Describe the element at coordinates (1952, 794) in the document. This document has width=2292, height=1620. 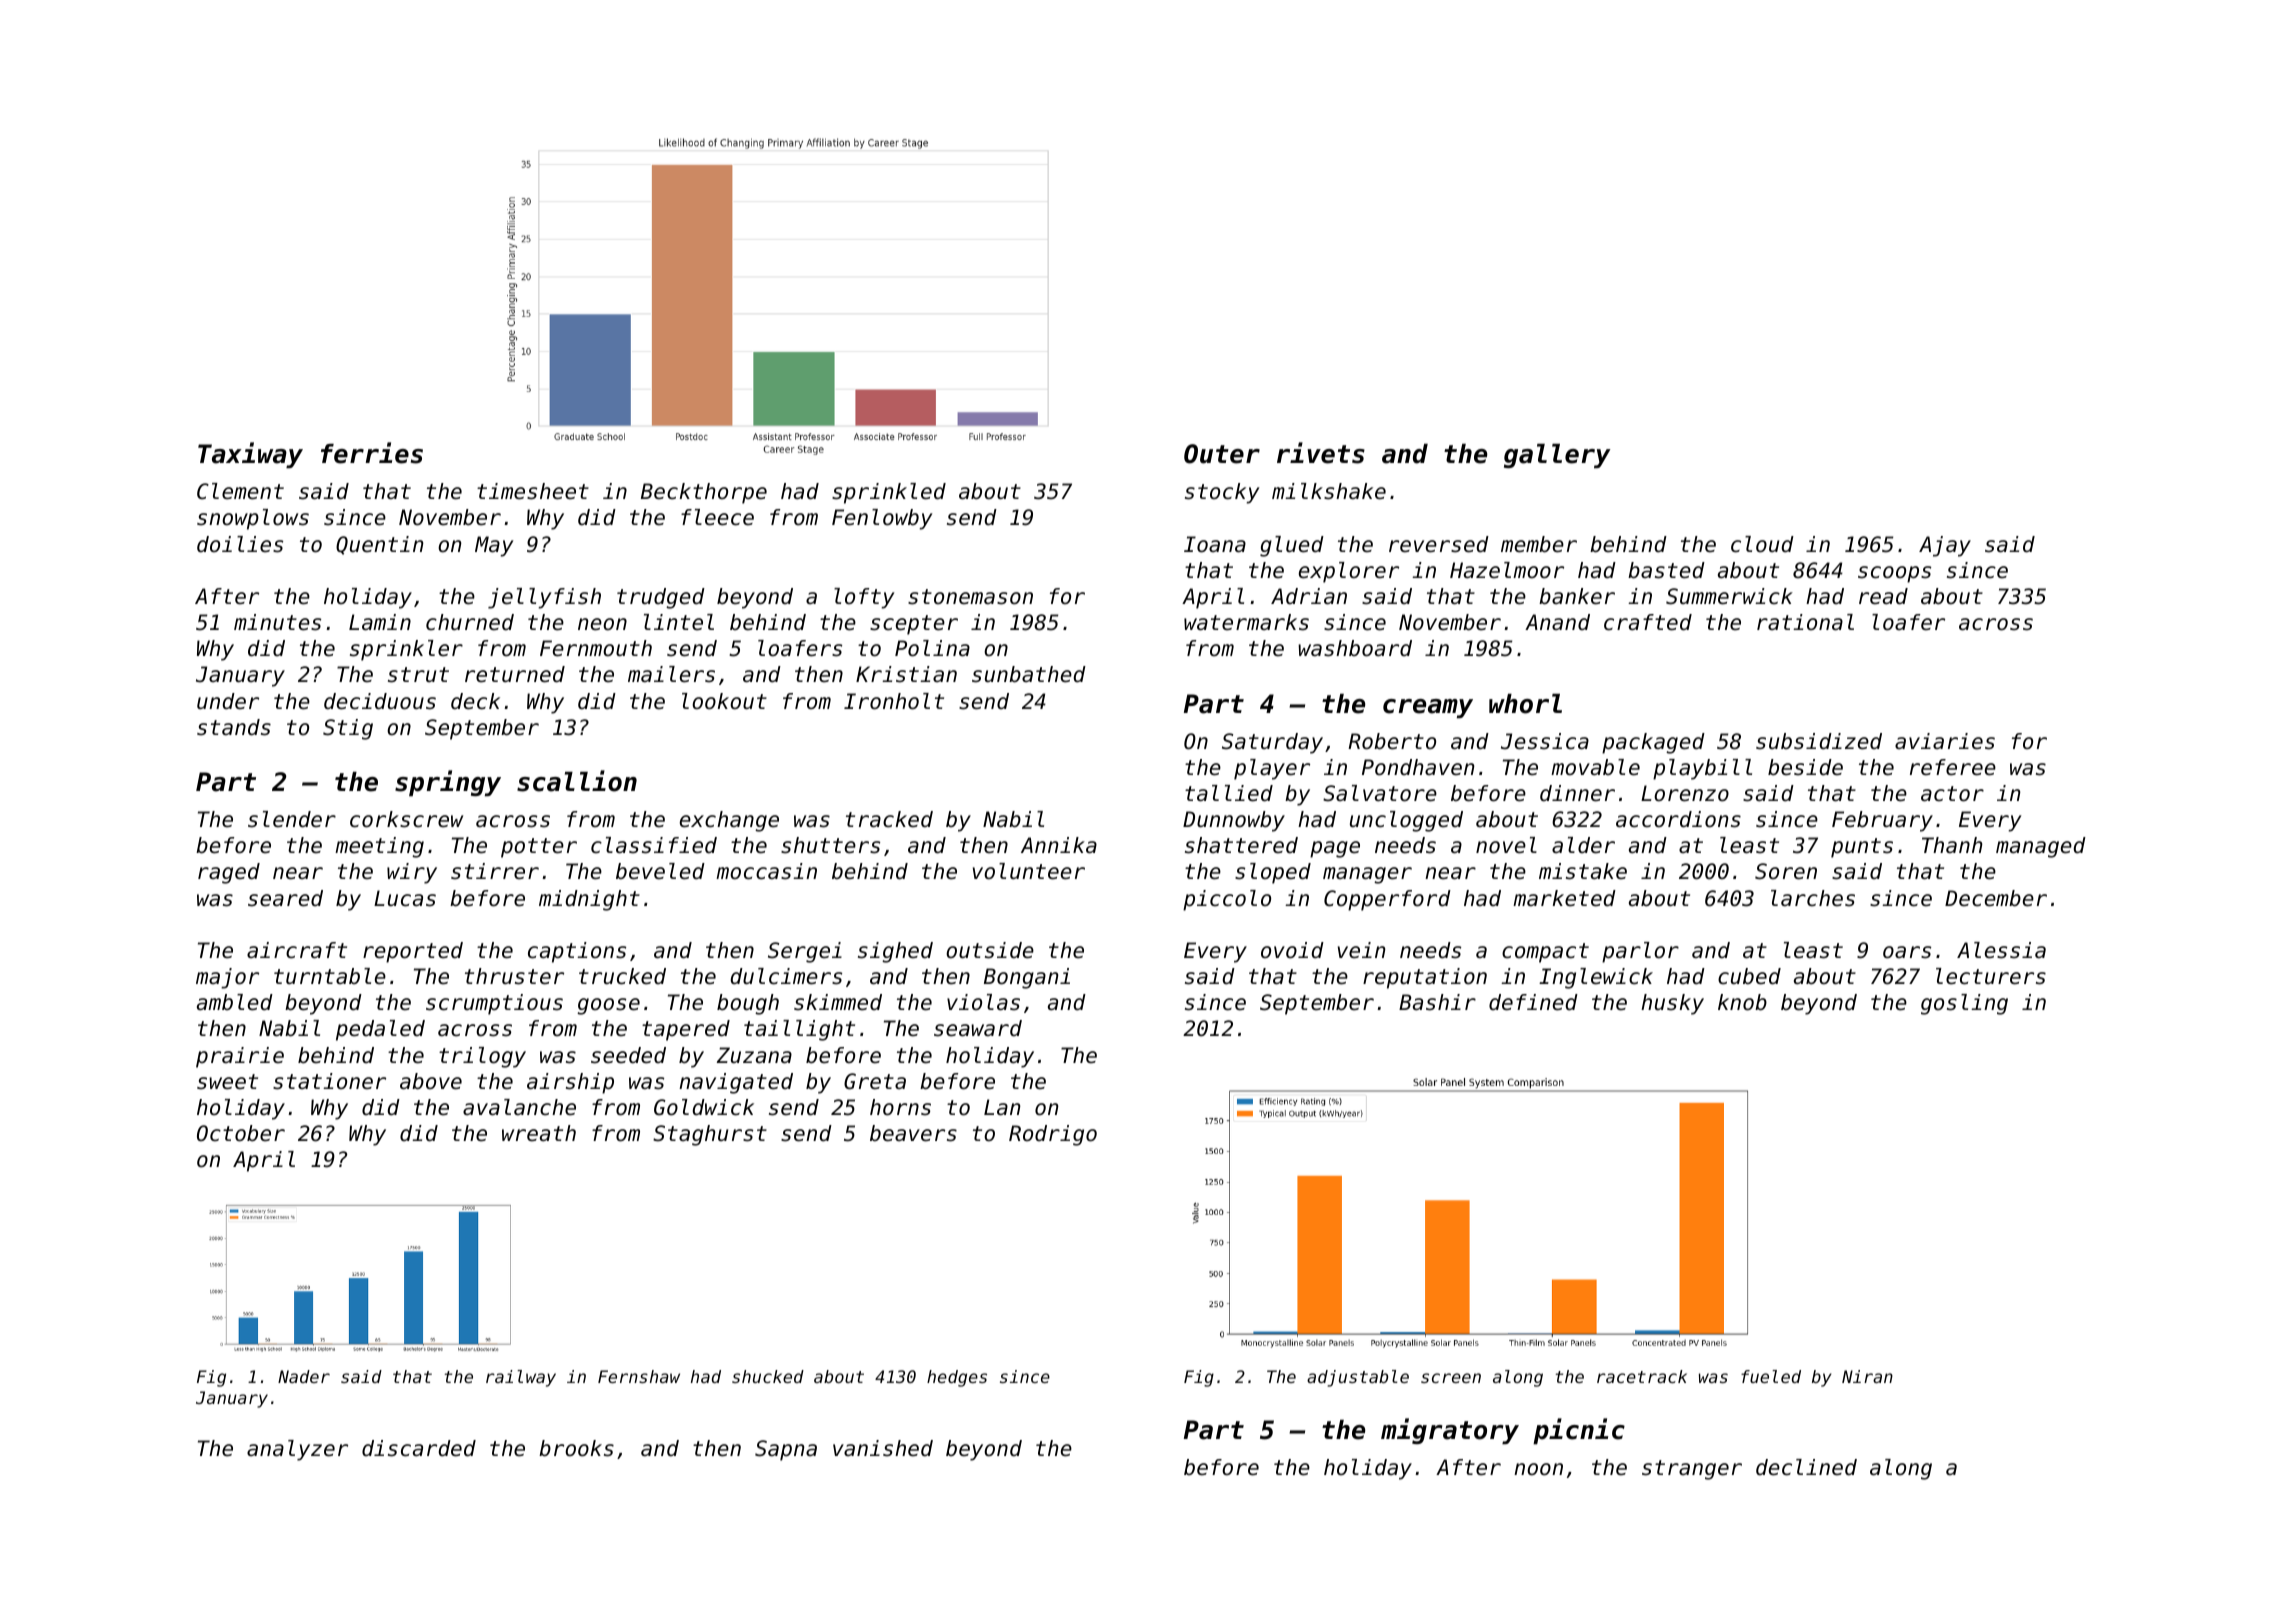
I see `actor` at that location.
